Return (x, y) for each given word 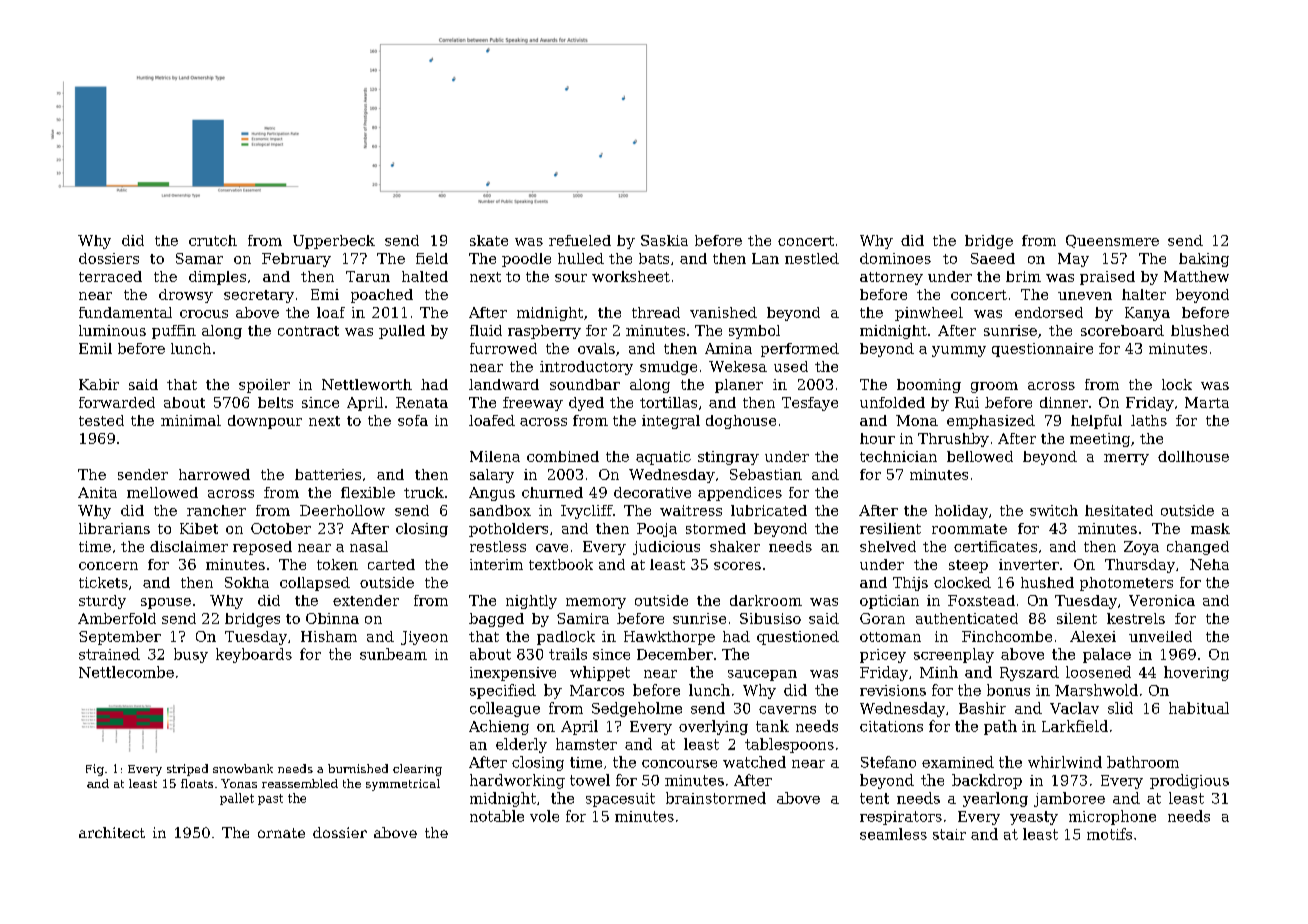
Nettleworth (367, 384)
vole (544, 816)
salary (492, 476)
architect (112, 832)
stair (949, 834)
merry (1126, 459)
